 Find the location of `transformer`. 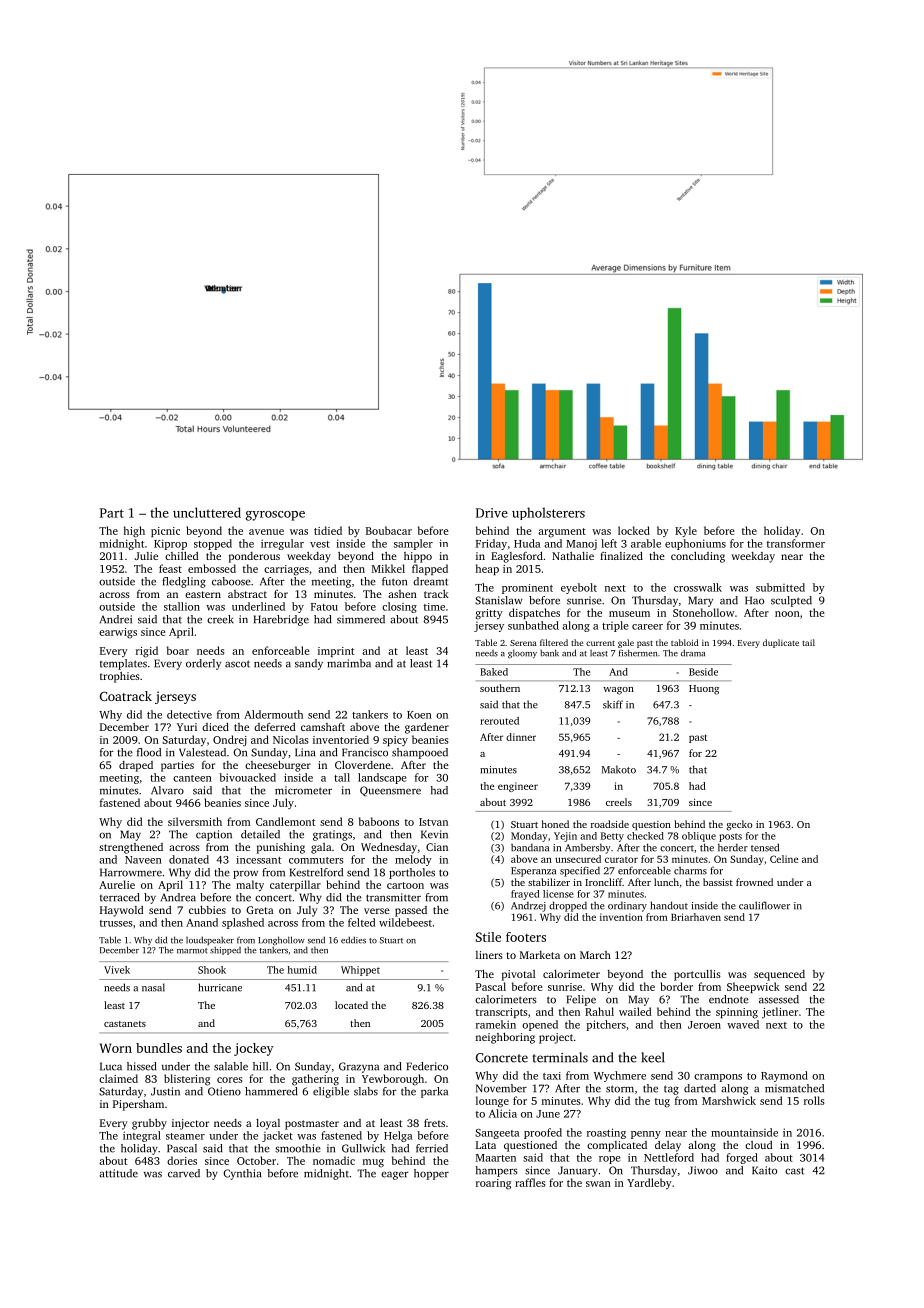

transformer is located at coordinates (796, 543).
